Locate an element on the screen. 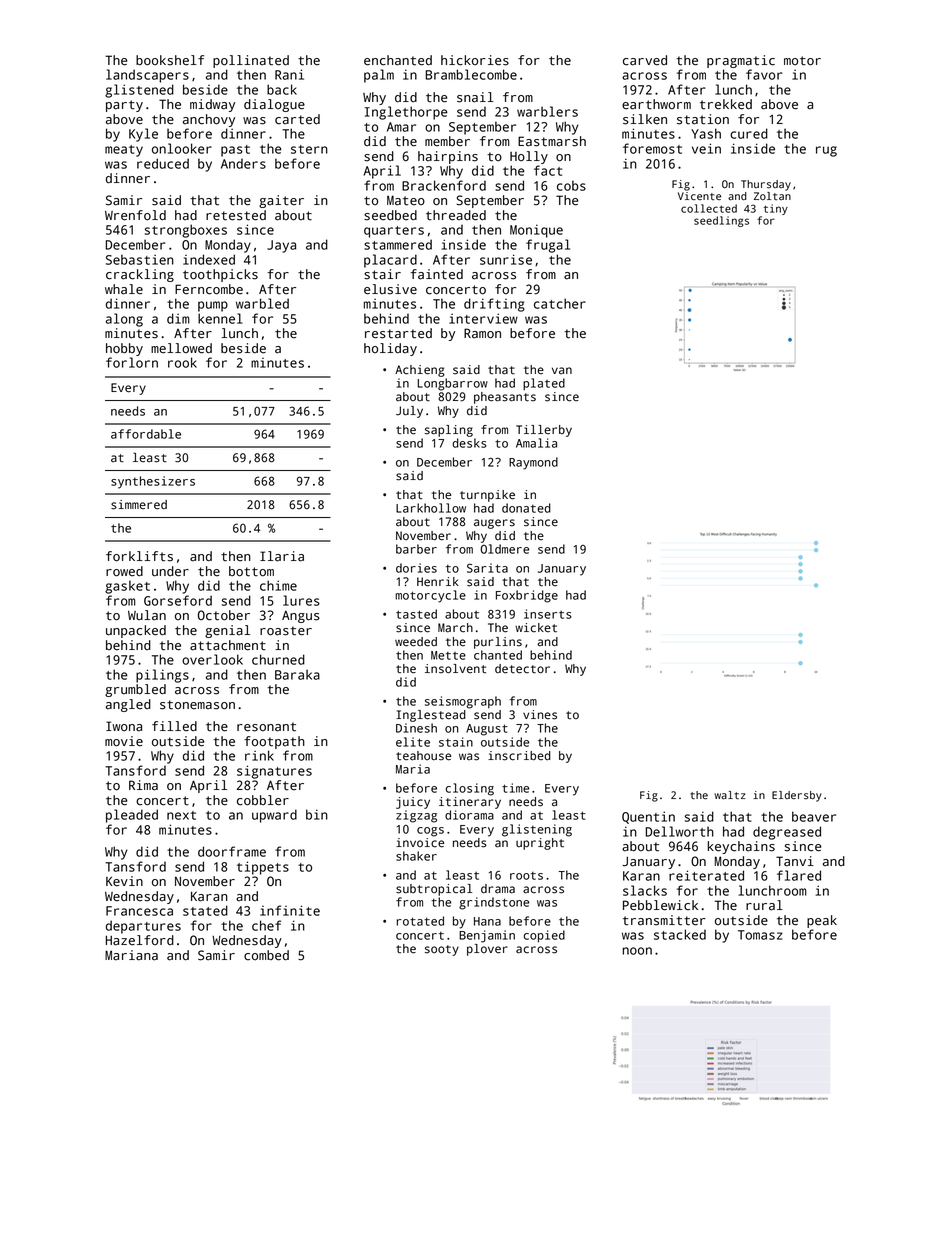 The width and height of the screenshot is (952, 1233). placard is located at coordinates (390, 261).
